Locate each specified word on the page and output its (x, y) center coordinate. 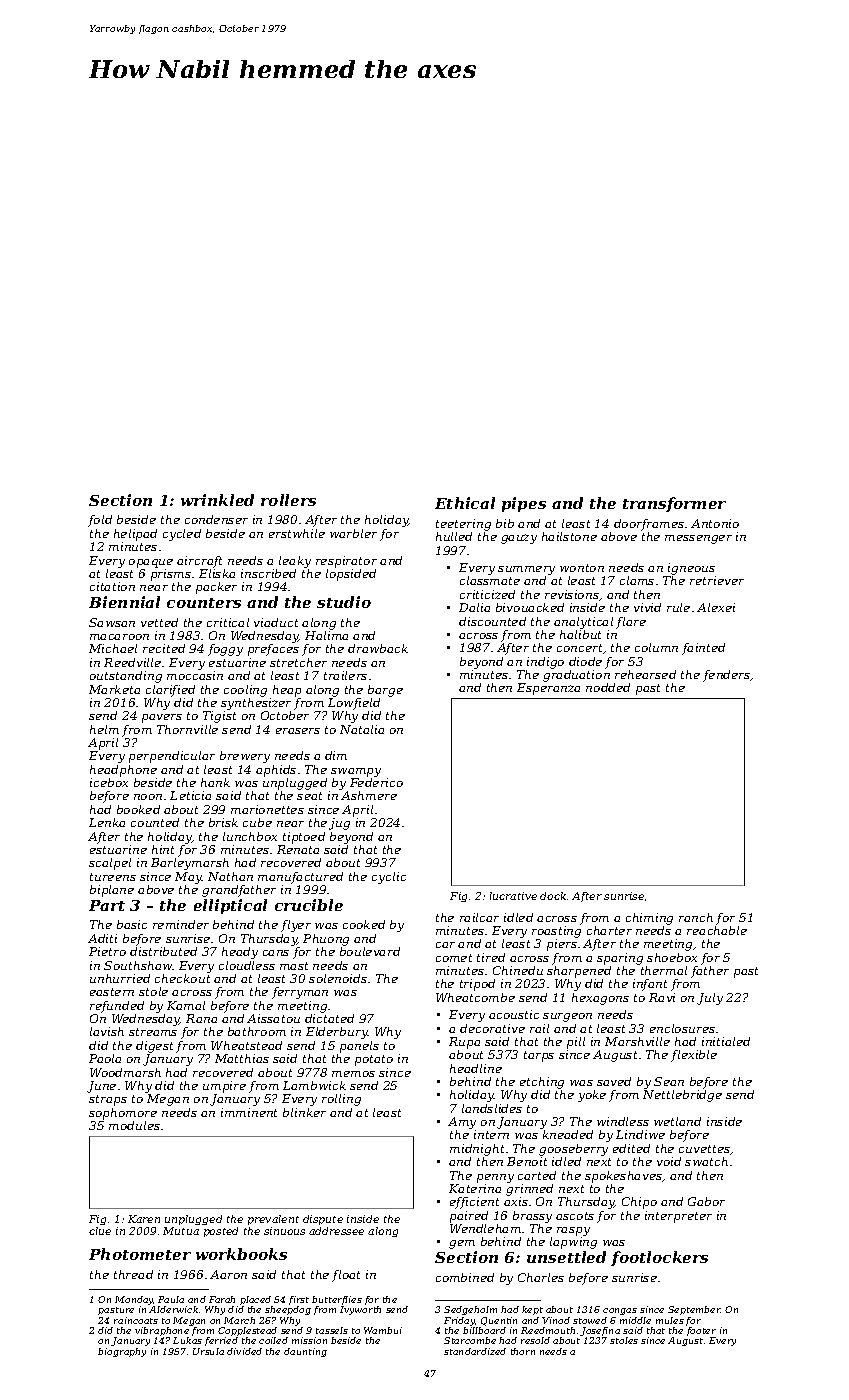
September (694, 1310)
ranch (696, 917)
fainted (703, 649)
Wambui (383, 1330)
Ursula (208, 1351)
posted (221, 1232)
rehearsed (645, 674)
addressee (336, 1231)
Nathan (230, 876)
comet (454, 958)
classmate (490, 580)
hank (215, 782)
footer (701, 1331)
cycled (182, 535)
